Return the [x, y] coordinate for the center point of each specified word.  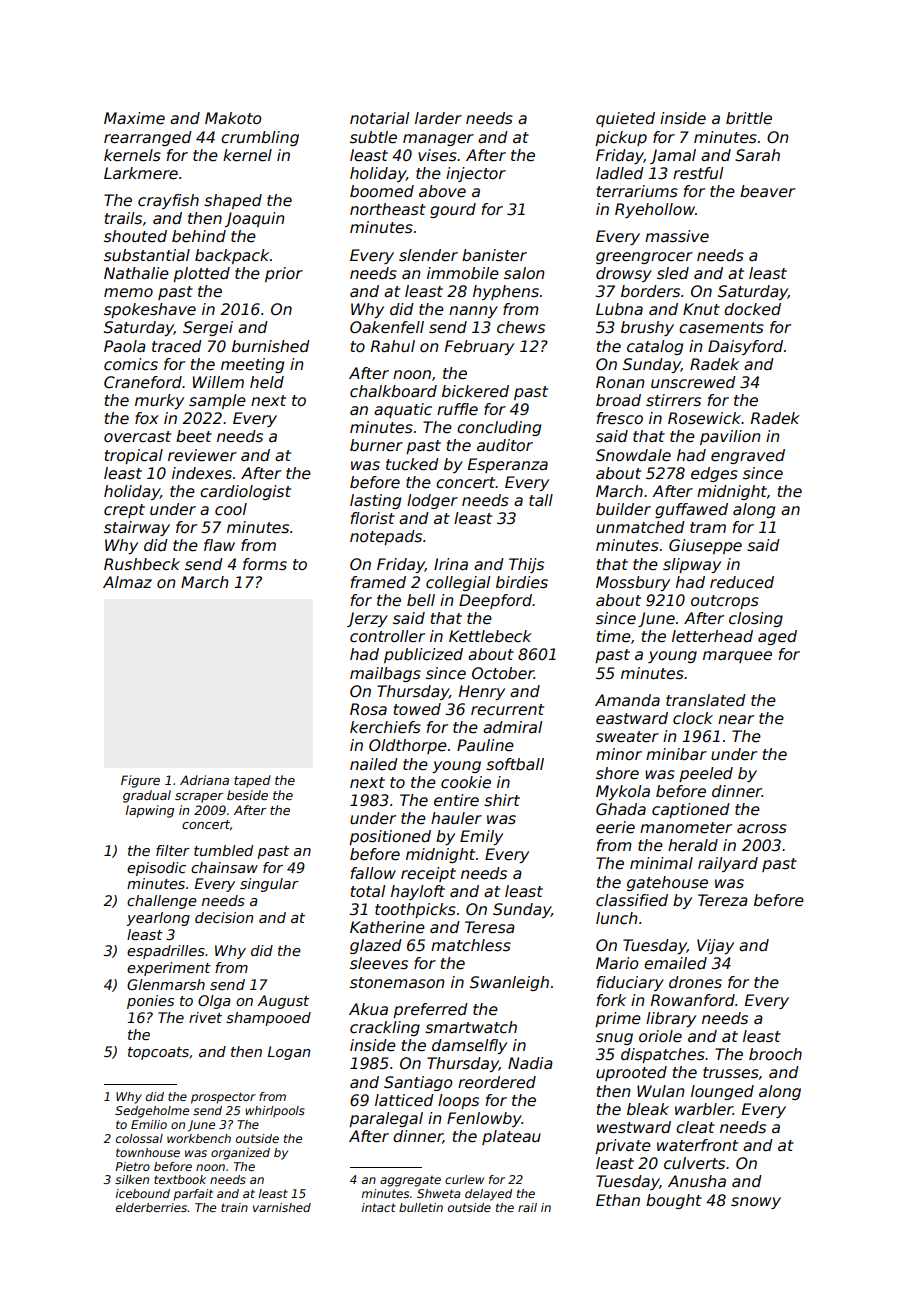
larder [438, 118]
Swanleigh [509, 983]
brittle [749, 118]
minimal [661, 863]
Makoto [233, 118]
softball [515, 764]
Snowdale [633, 455]
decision [224, 917]
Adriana [204, 780]
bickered [475, 391]
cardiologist [245, 492]
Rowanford [693, 1000]
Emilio [149, 1124]
